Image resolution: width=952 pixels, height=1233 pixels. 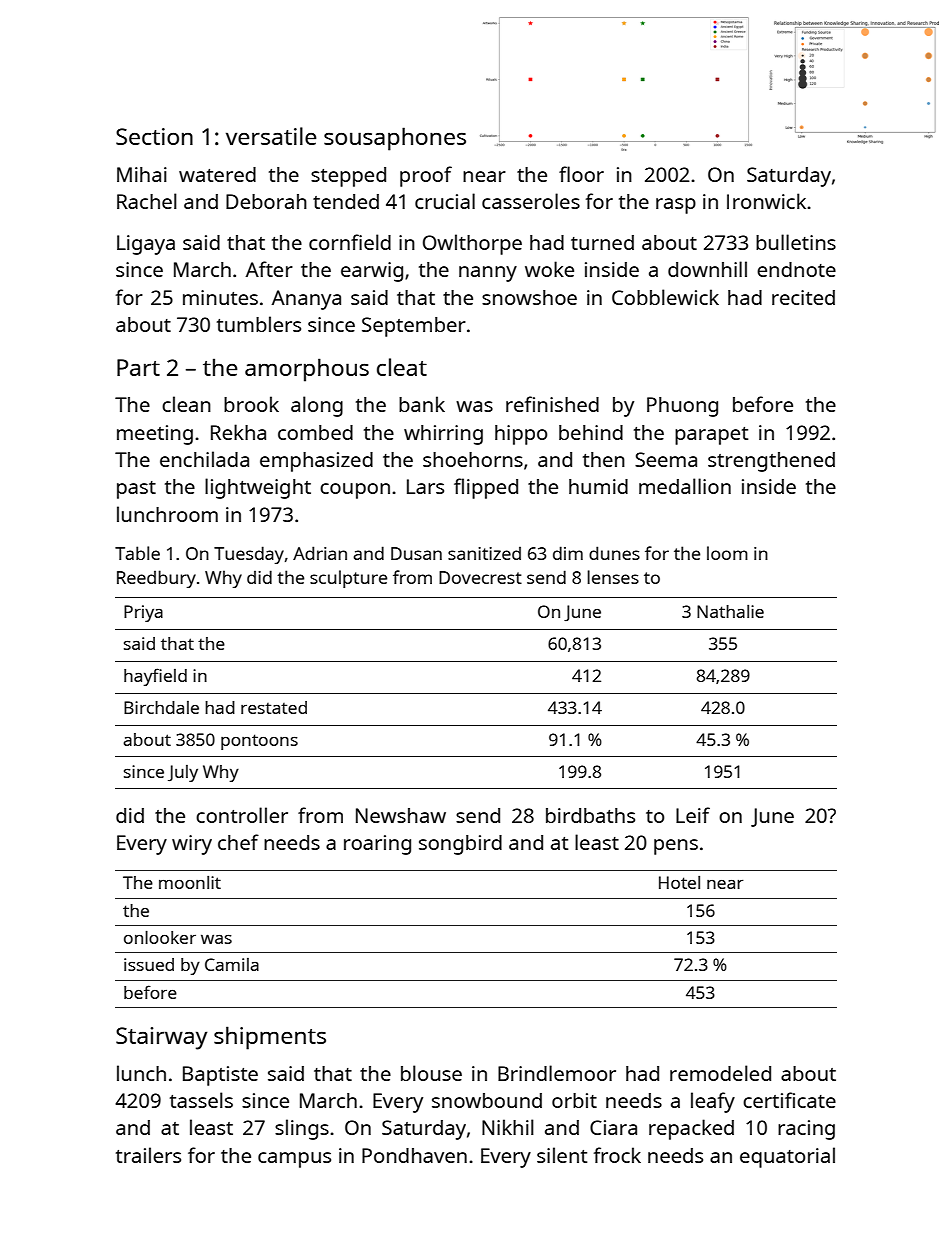 I want to click on flipped, so click(x=486, y=488).
